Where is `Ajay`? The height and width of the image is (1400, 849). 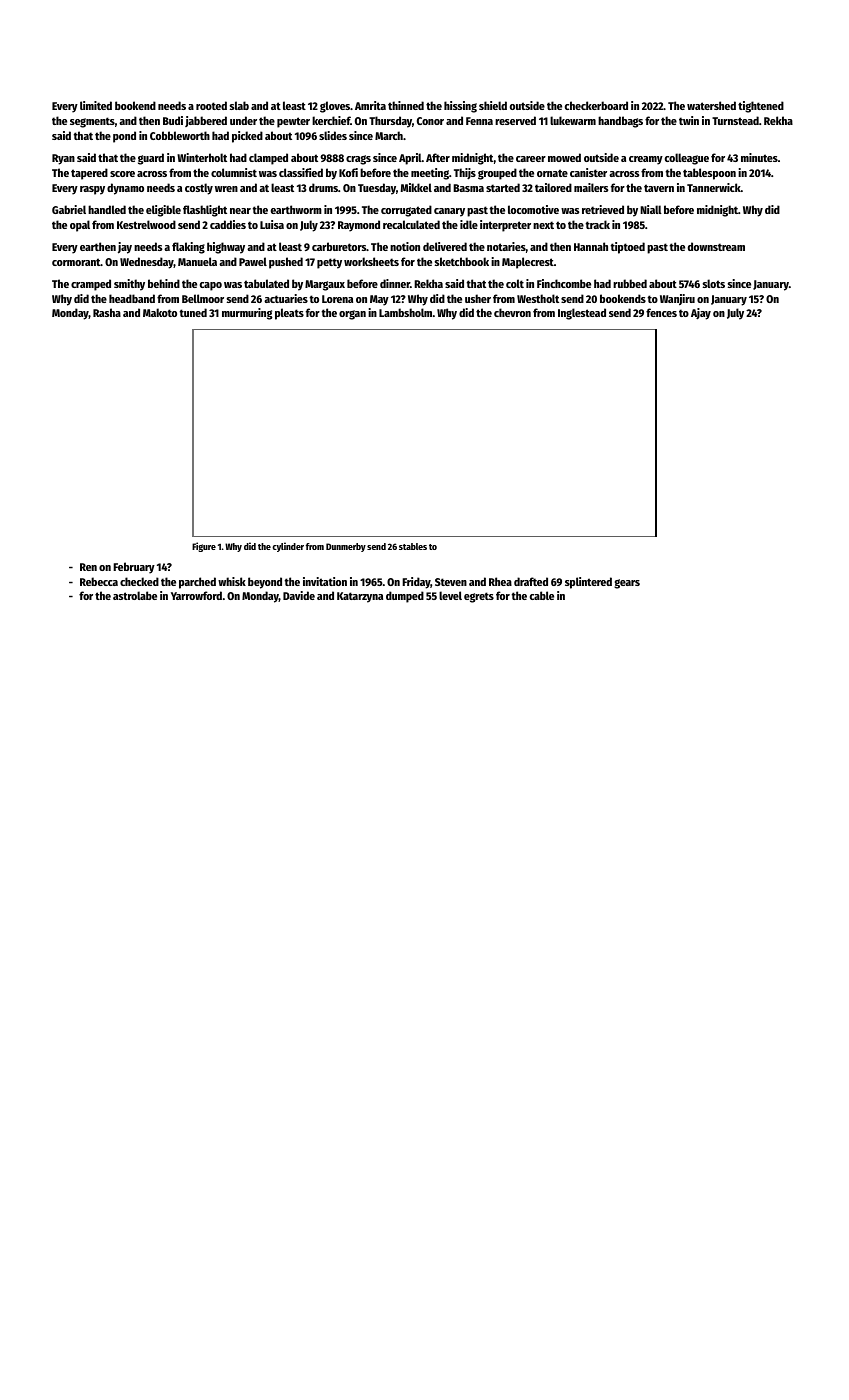
Ajay is located at coordinates (701, 314).
